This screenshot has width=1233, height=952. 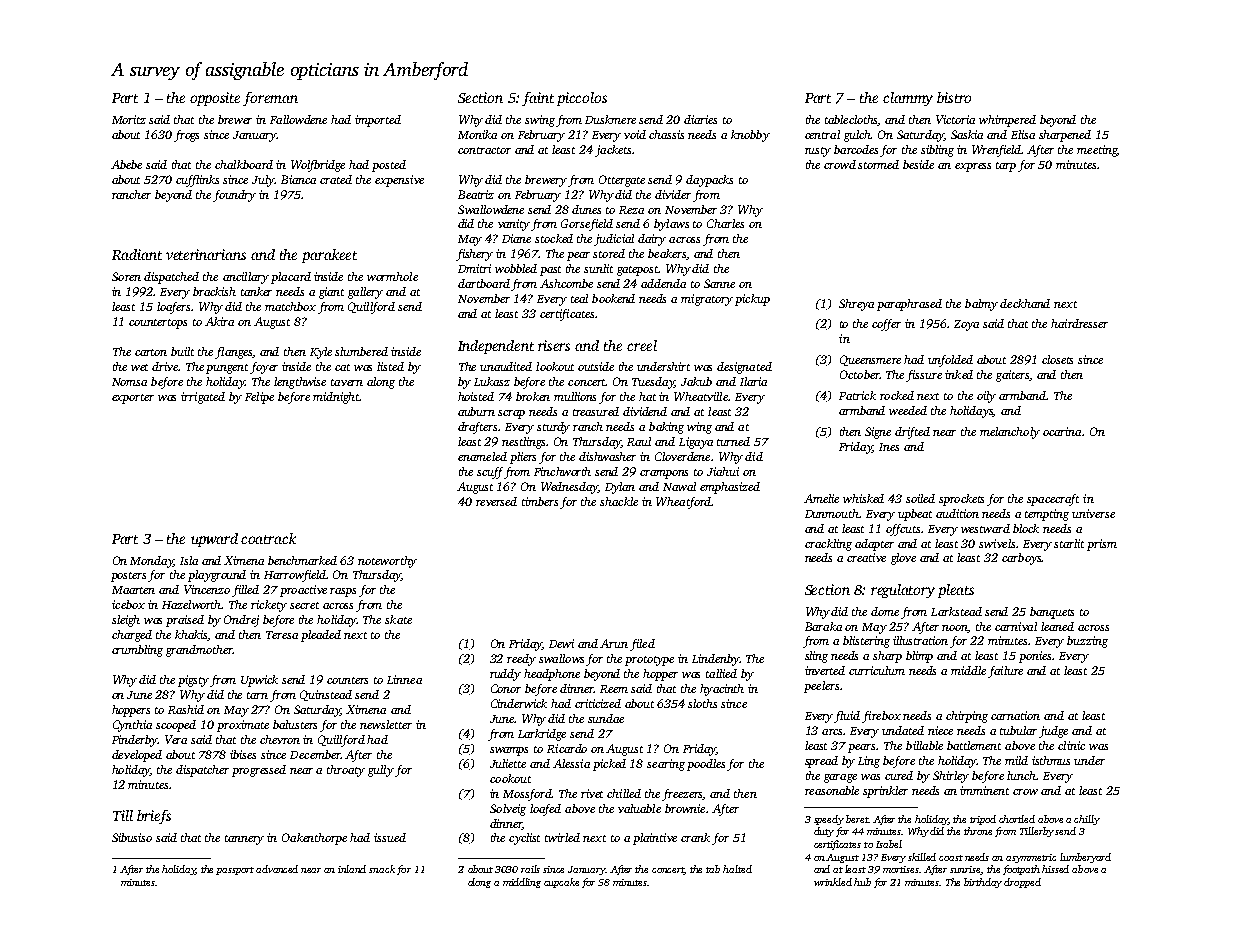 I want to click on Jakub, so click(x=696, y=381).
